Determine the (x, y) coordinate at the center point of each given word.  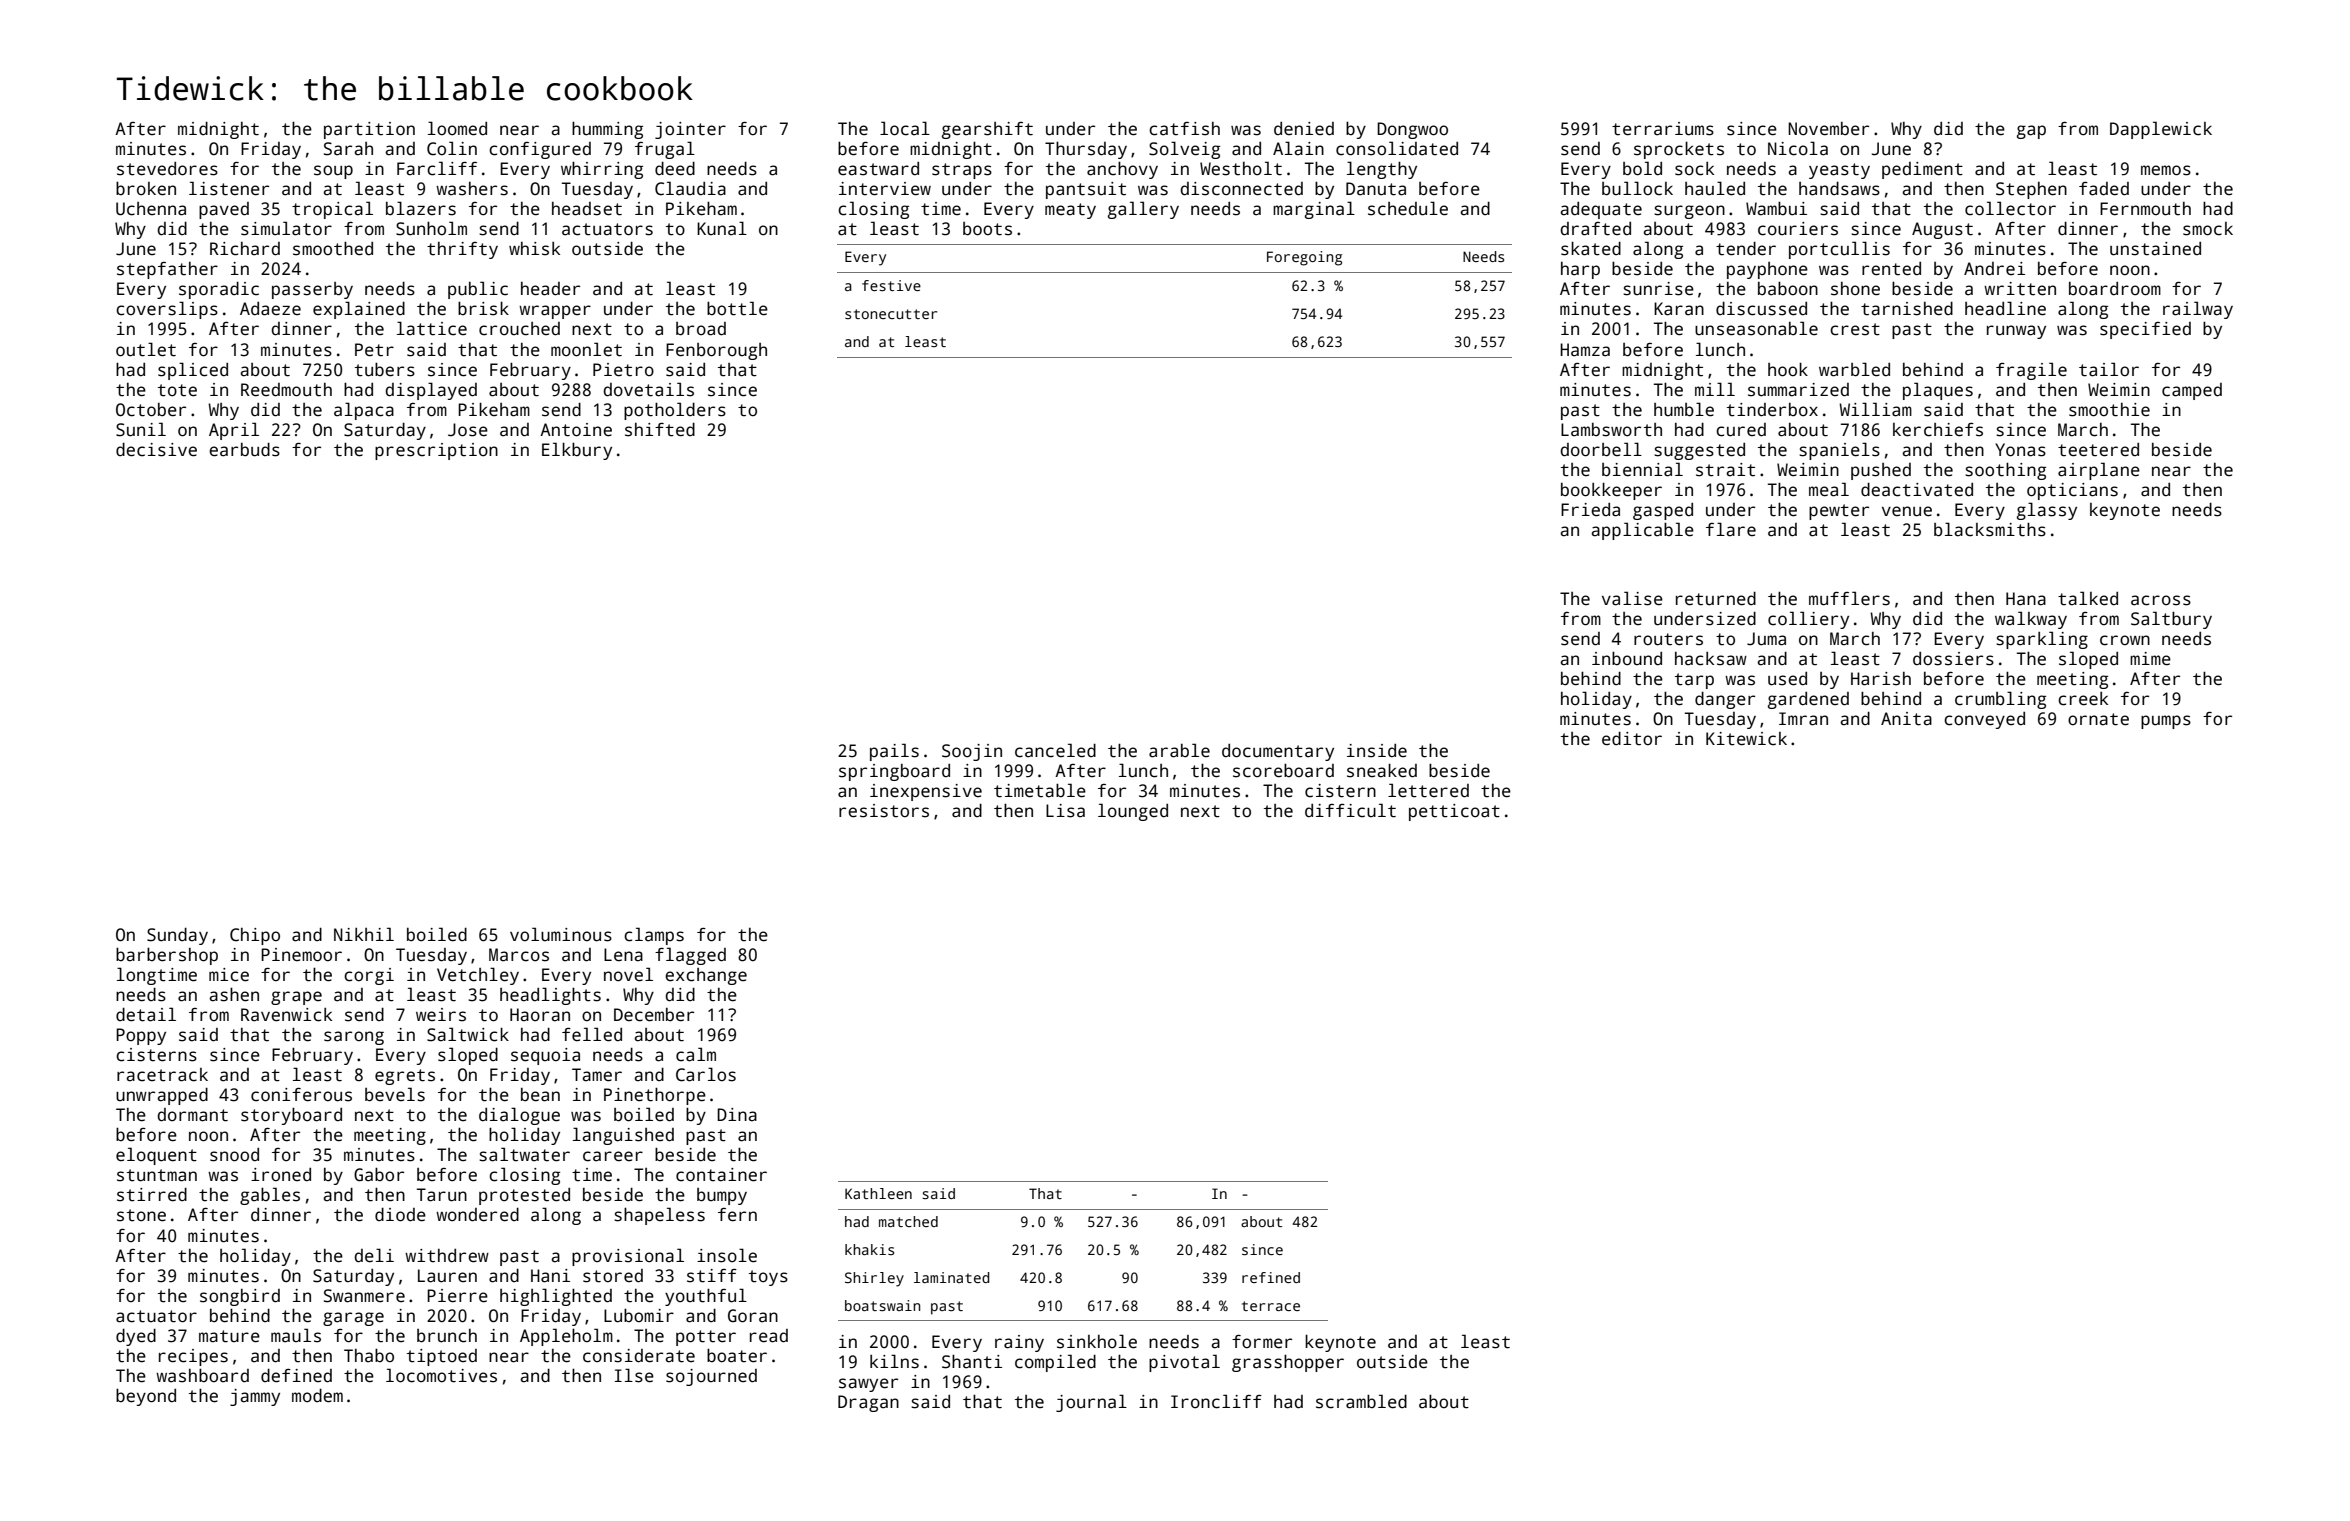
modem (317, 1396)
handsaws (1839, 189)
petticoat (1454, 812)
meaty (1070, 211)
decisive (156, 450)
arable (1179, 750)
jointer (690, 130)
